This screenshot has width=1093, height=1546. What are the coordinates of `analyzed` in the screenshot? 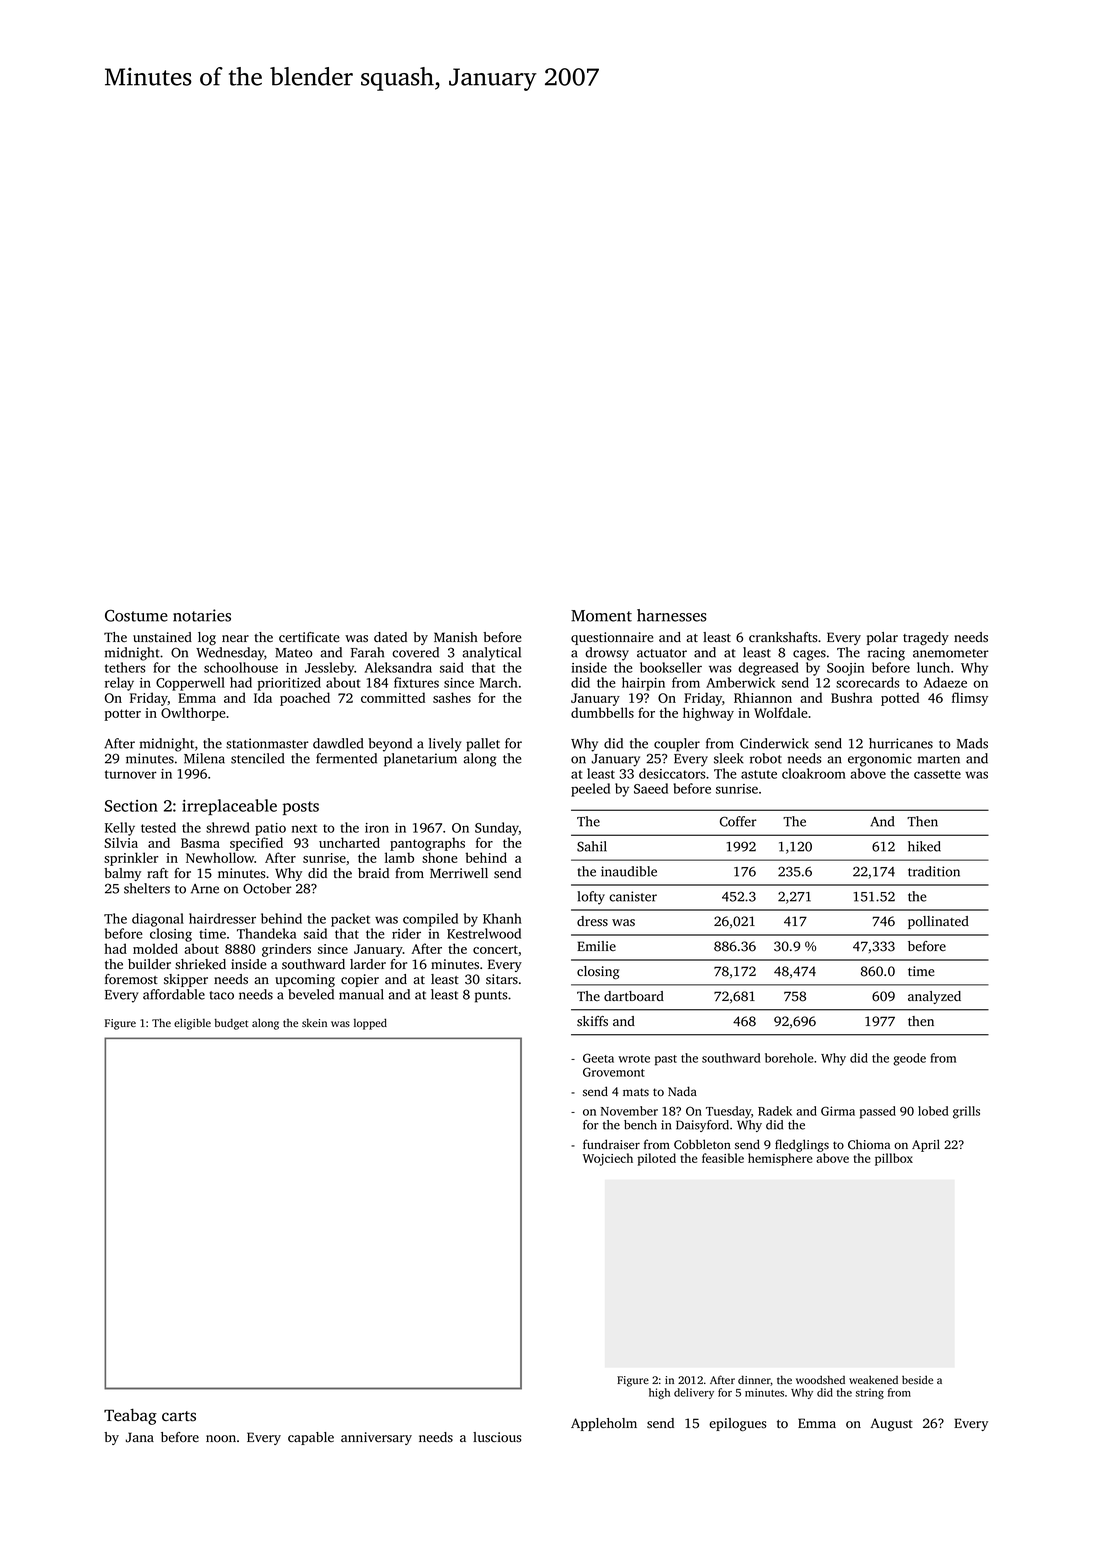 It's located at (934, 997).
